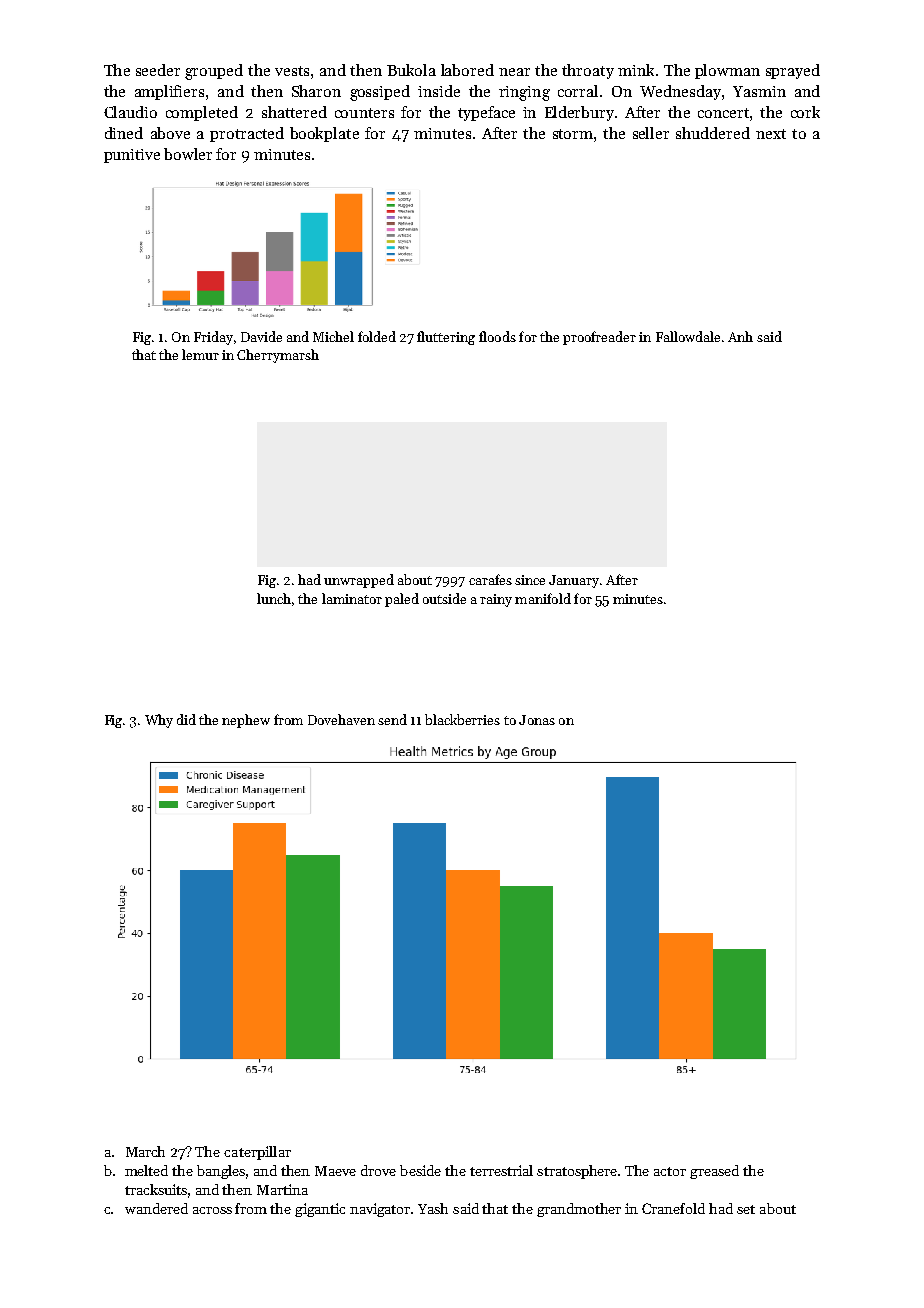 The height and width of the page is (1308, 924). Describe the element at coordinates (599, 338) in the page. I see `proofreader` at that location.
